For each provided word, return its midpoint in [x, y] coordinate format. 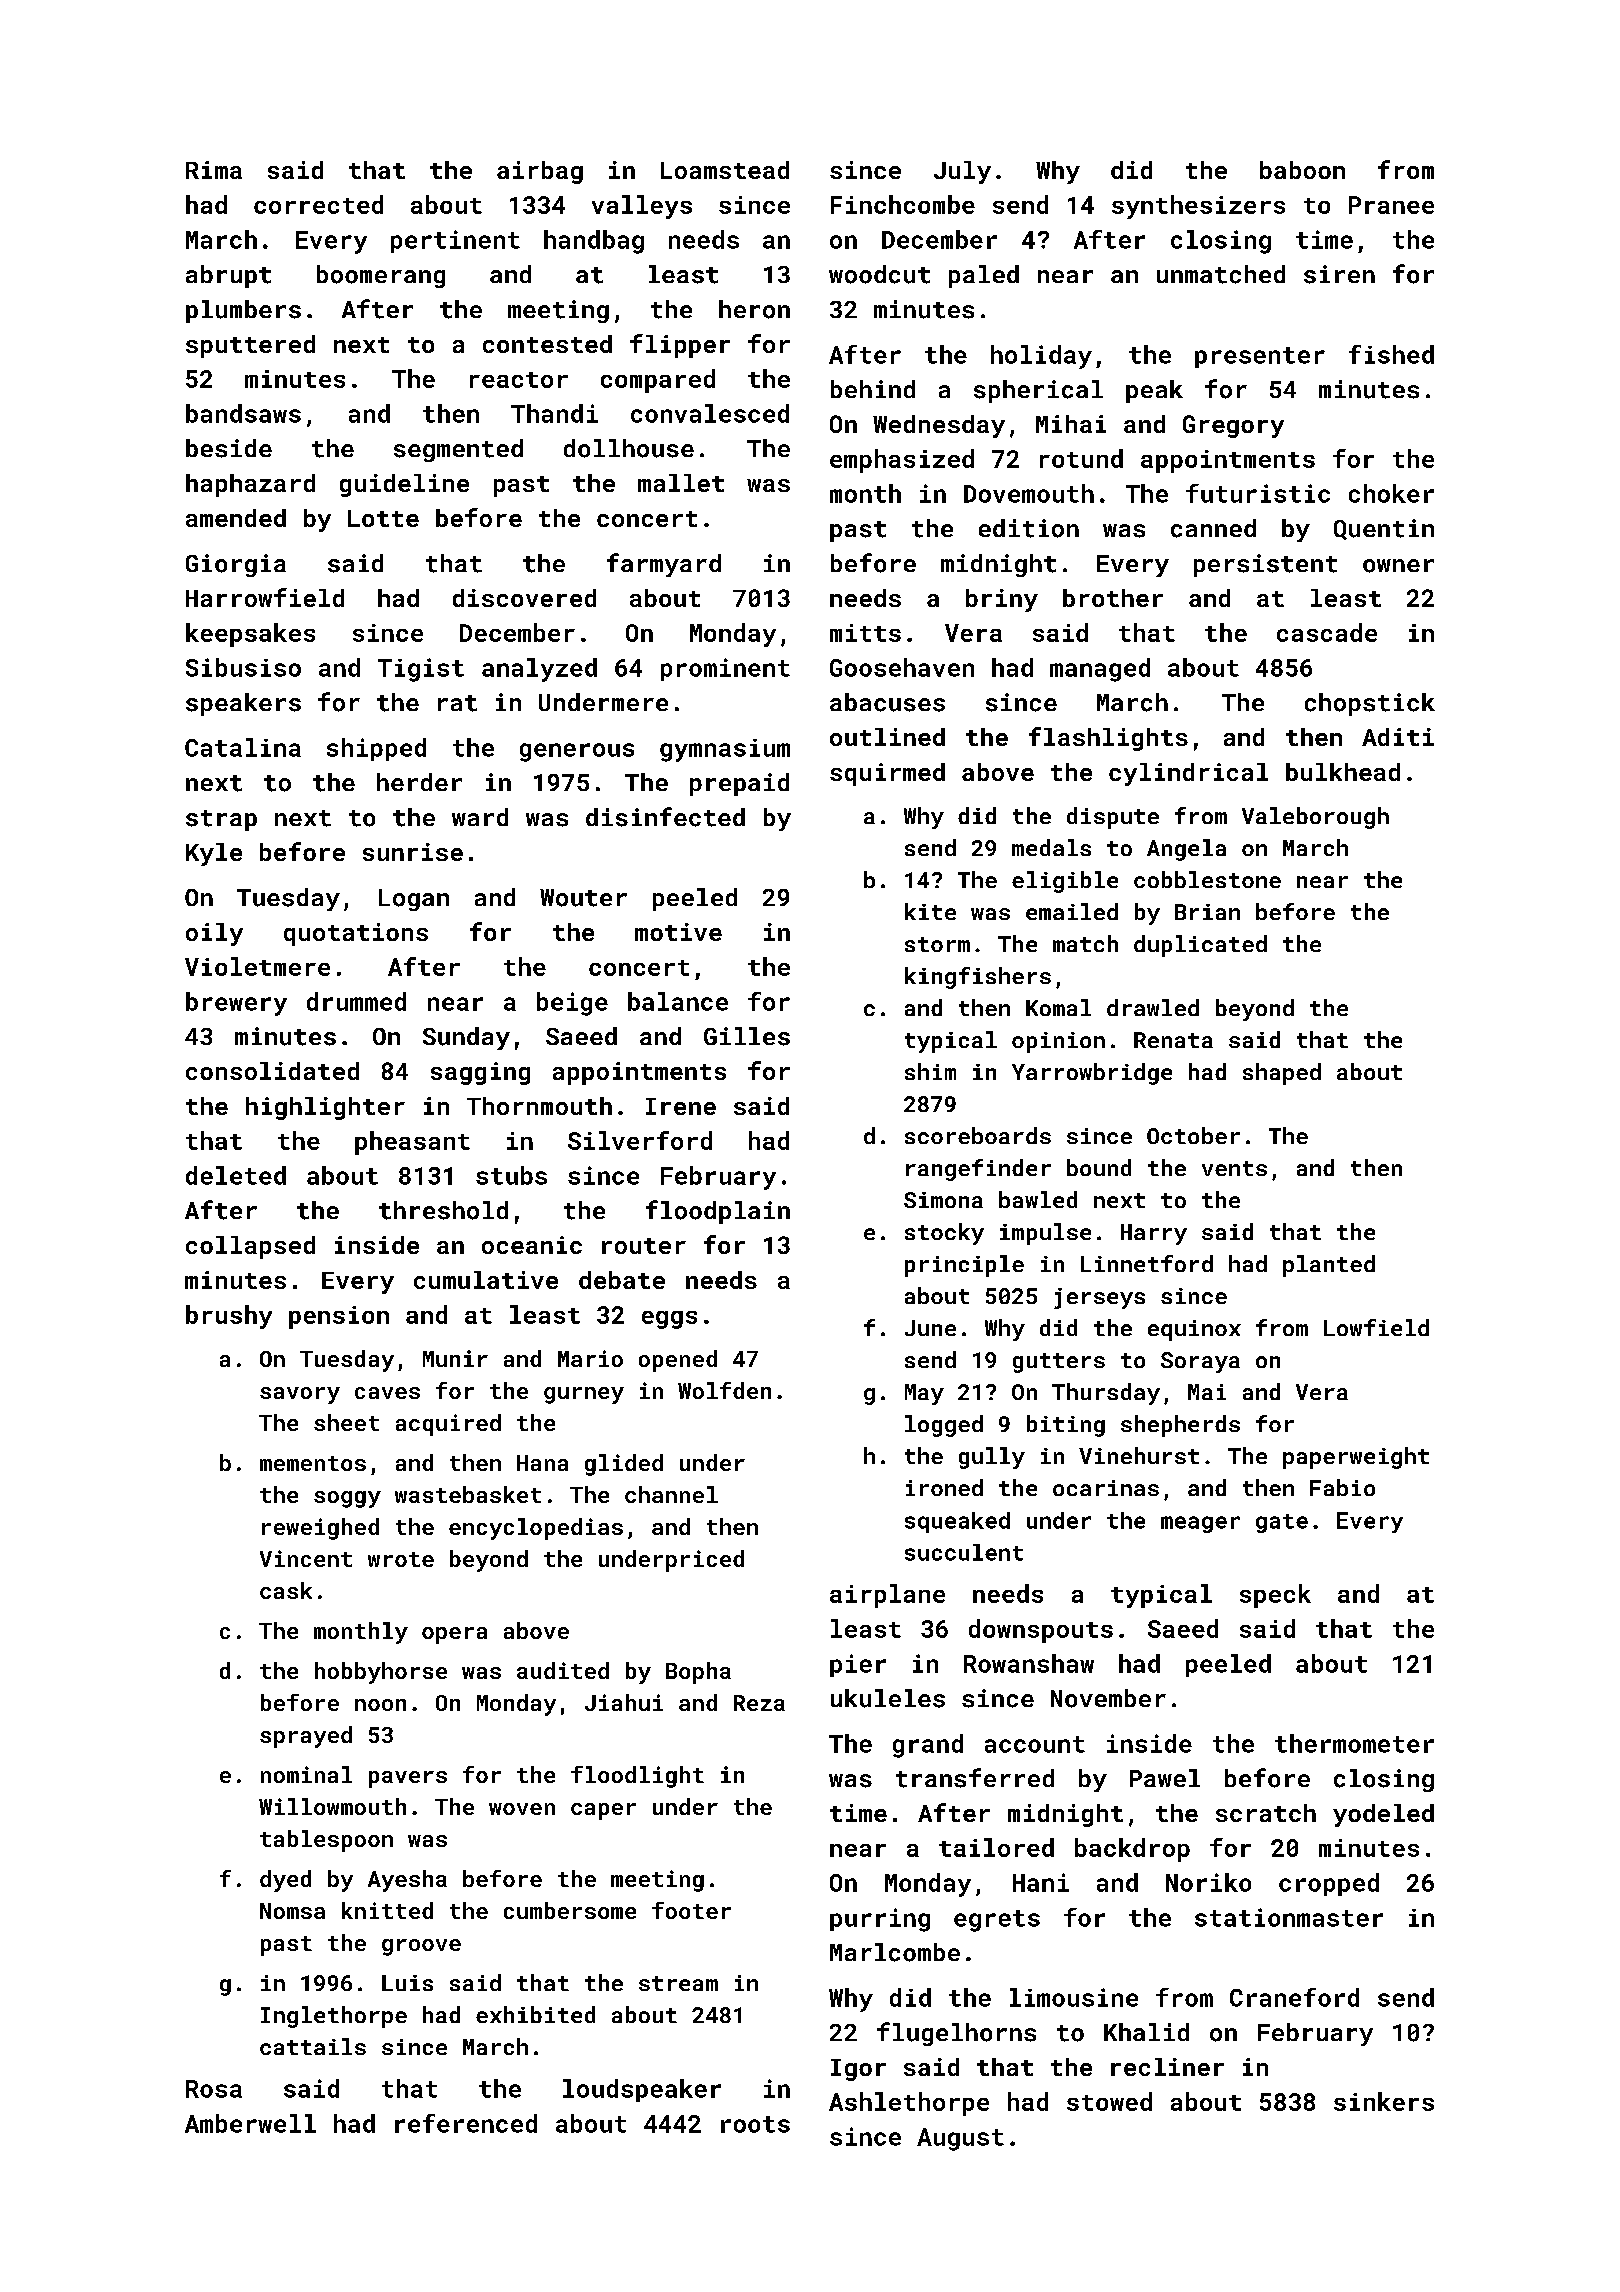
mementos [313, 1463]
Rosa [214, 2089]
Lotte [383, 518]
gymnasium [725, 750]
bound [1099, 1167]
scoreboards [978, 1135]
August [960, 2139]
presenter [1260, 357]
